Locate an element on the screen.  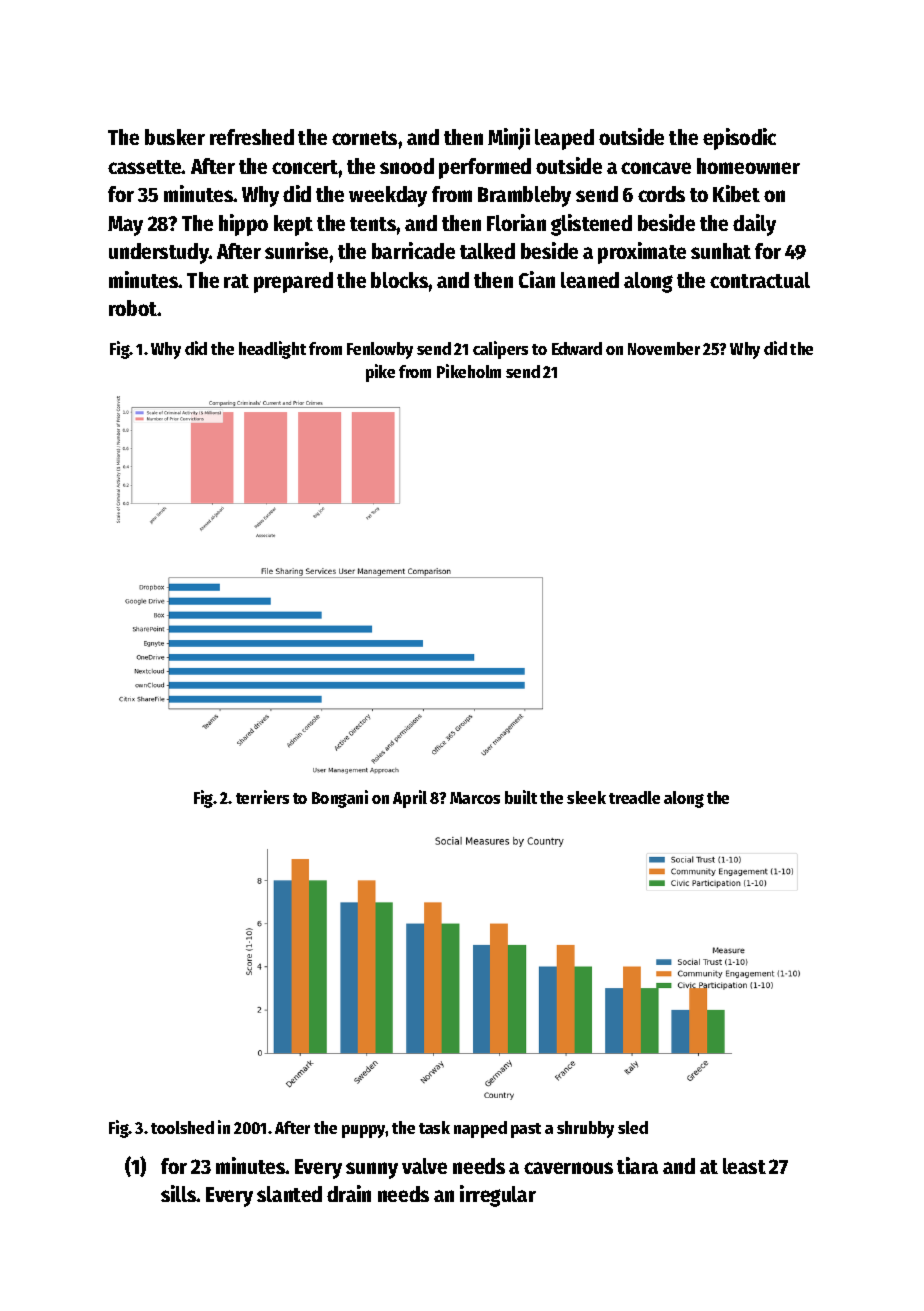
calipers is located at coordinates (500, 350).
